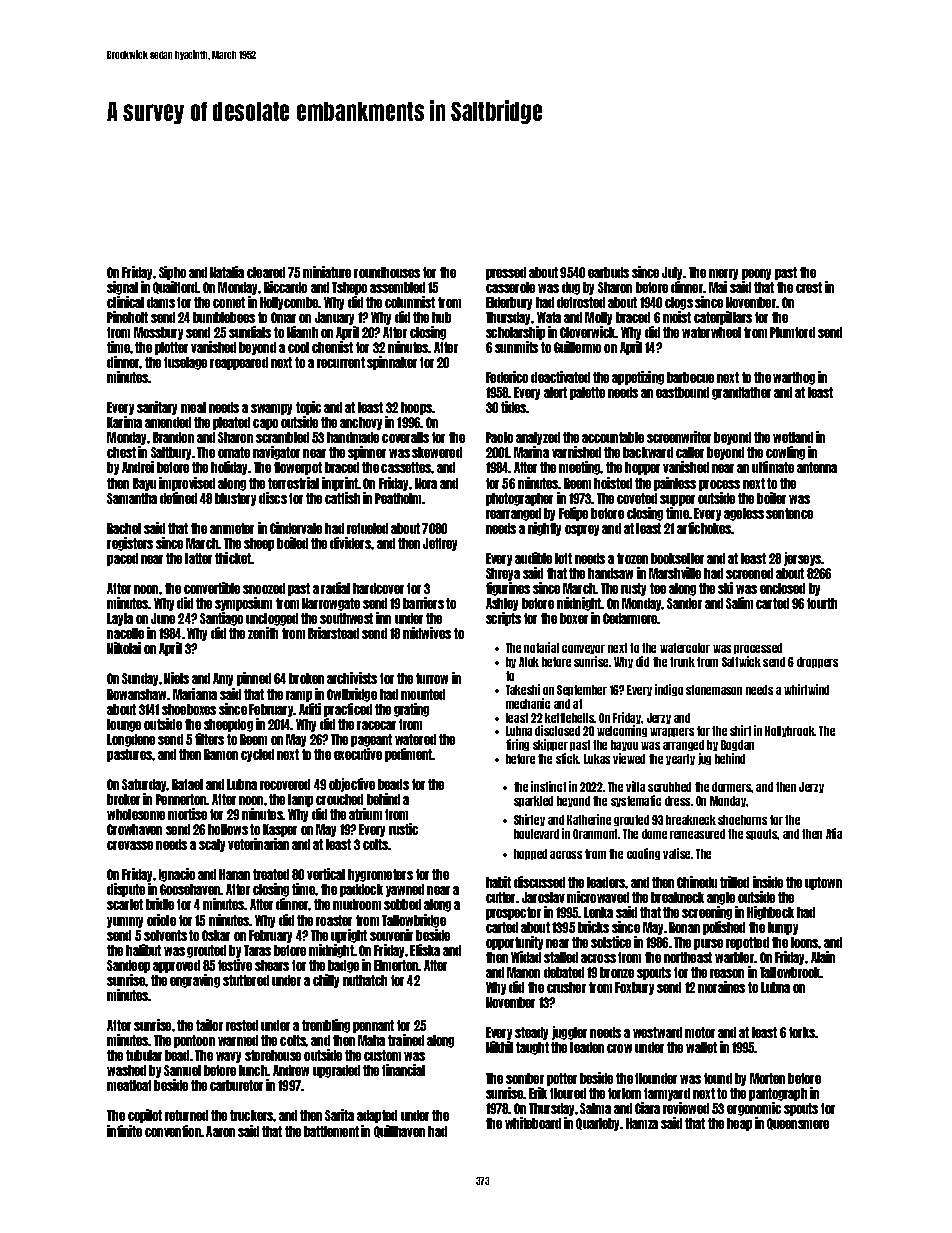  I want to click on lounge, so click(124, 725).
